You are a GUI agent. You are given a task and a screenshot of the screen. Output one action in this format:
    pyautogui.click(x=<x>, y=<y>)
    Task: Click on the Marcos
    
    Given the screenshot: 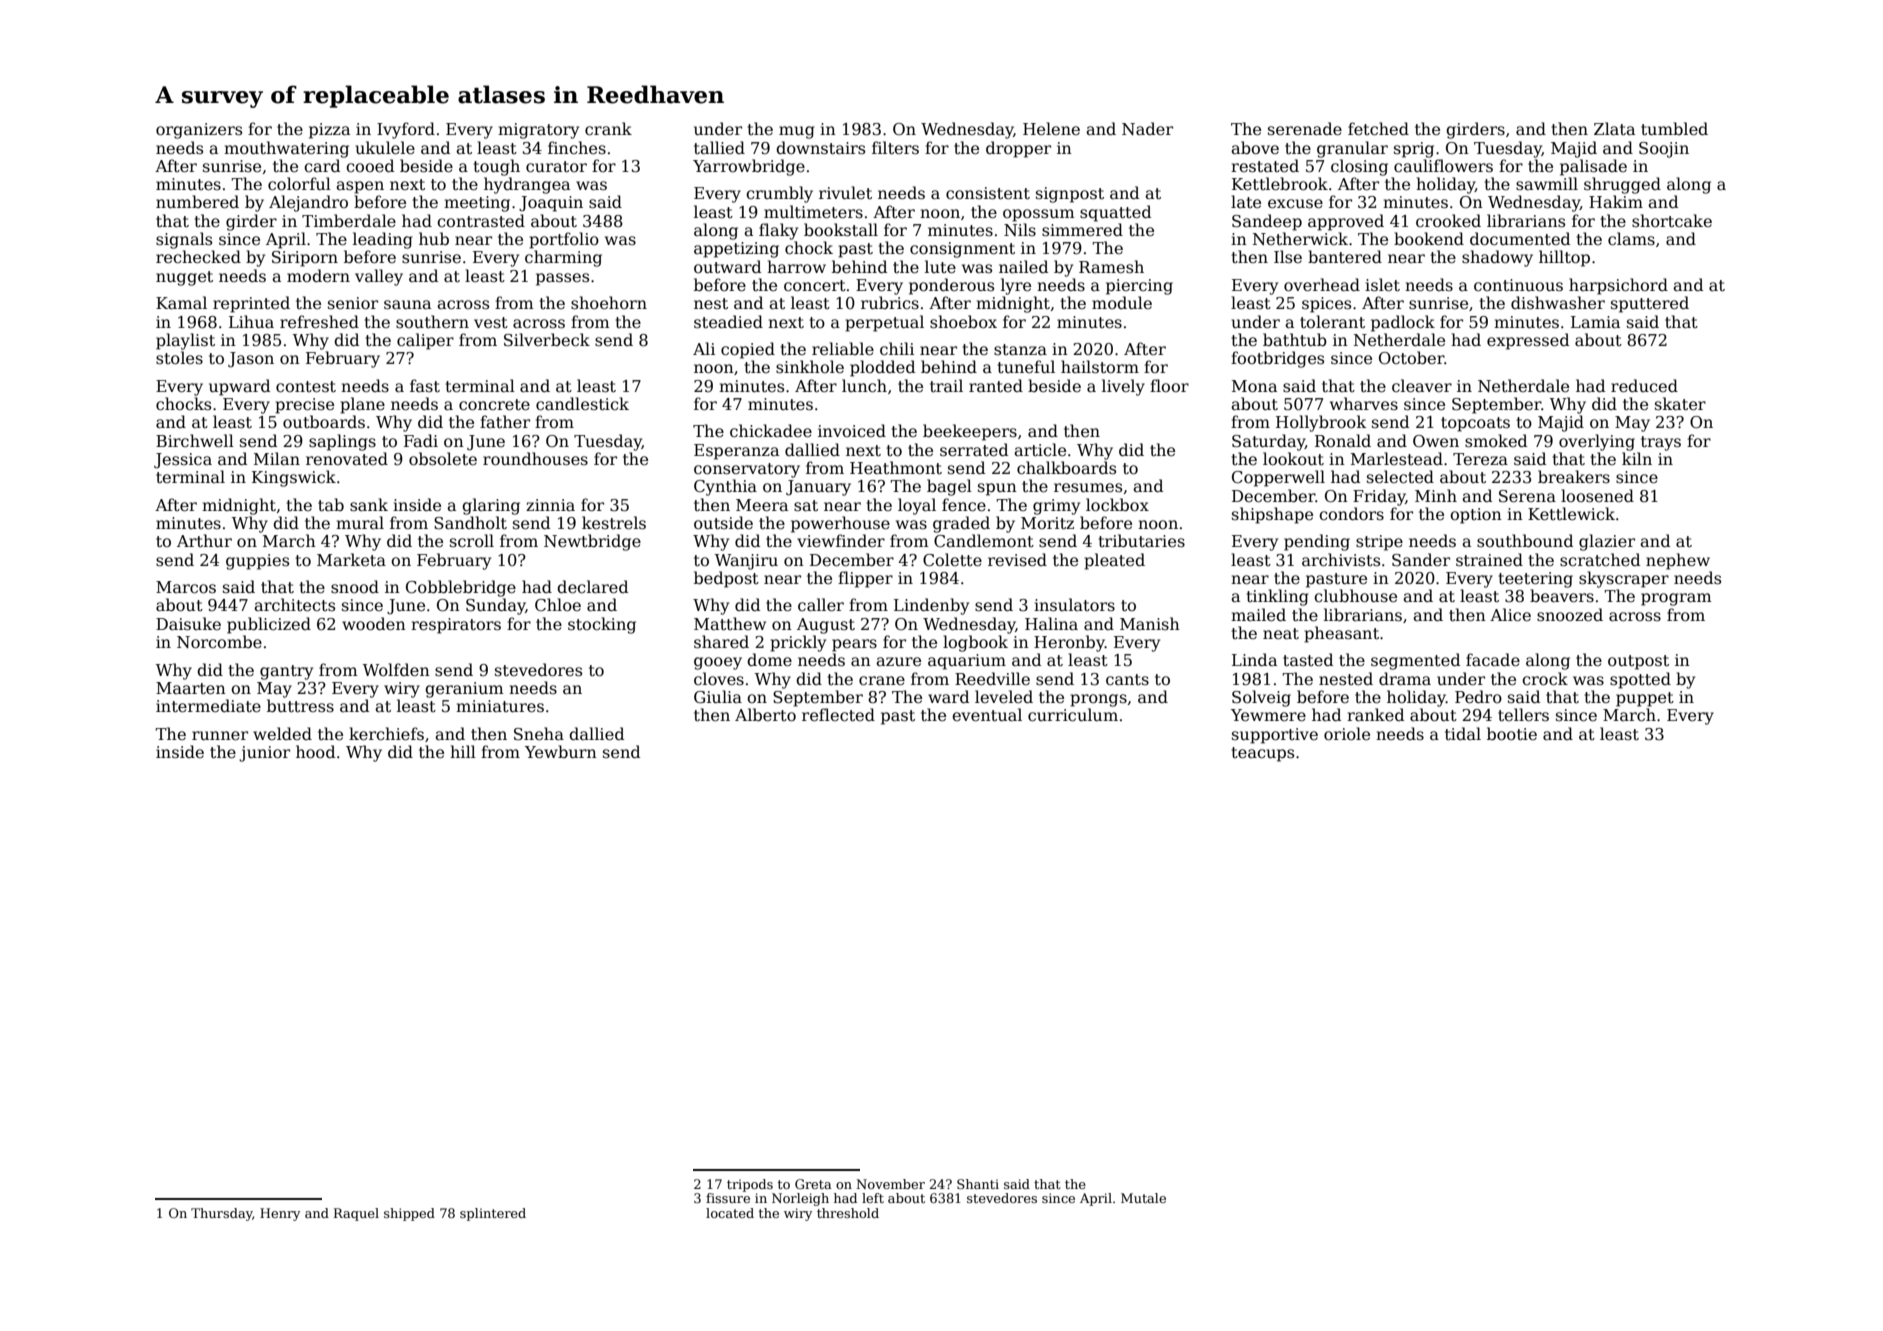 What is the action you would take?
    pyautogui.click(x=186, y=587)
